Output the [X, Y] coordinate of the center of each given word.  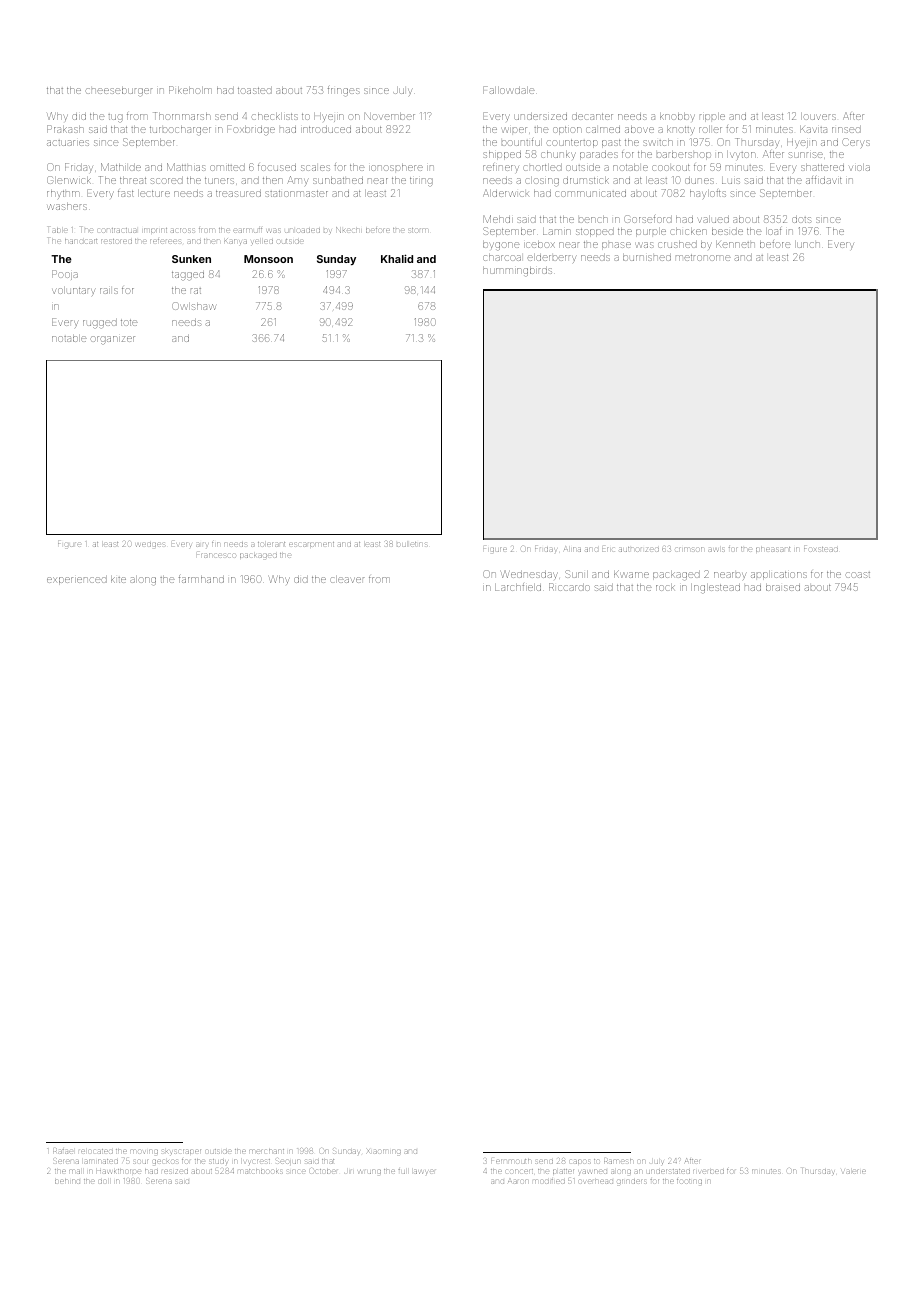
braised [783, 587]
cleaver [347, 579]
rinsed [846, 129]
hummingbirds [517, 272]
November [389, 116]
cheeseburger [120, 91]
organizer [113, 340]
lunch [807, 244]
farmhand [201, 579]
